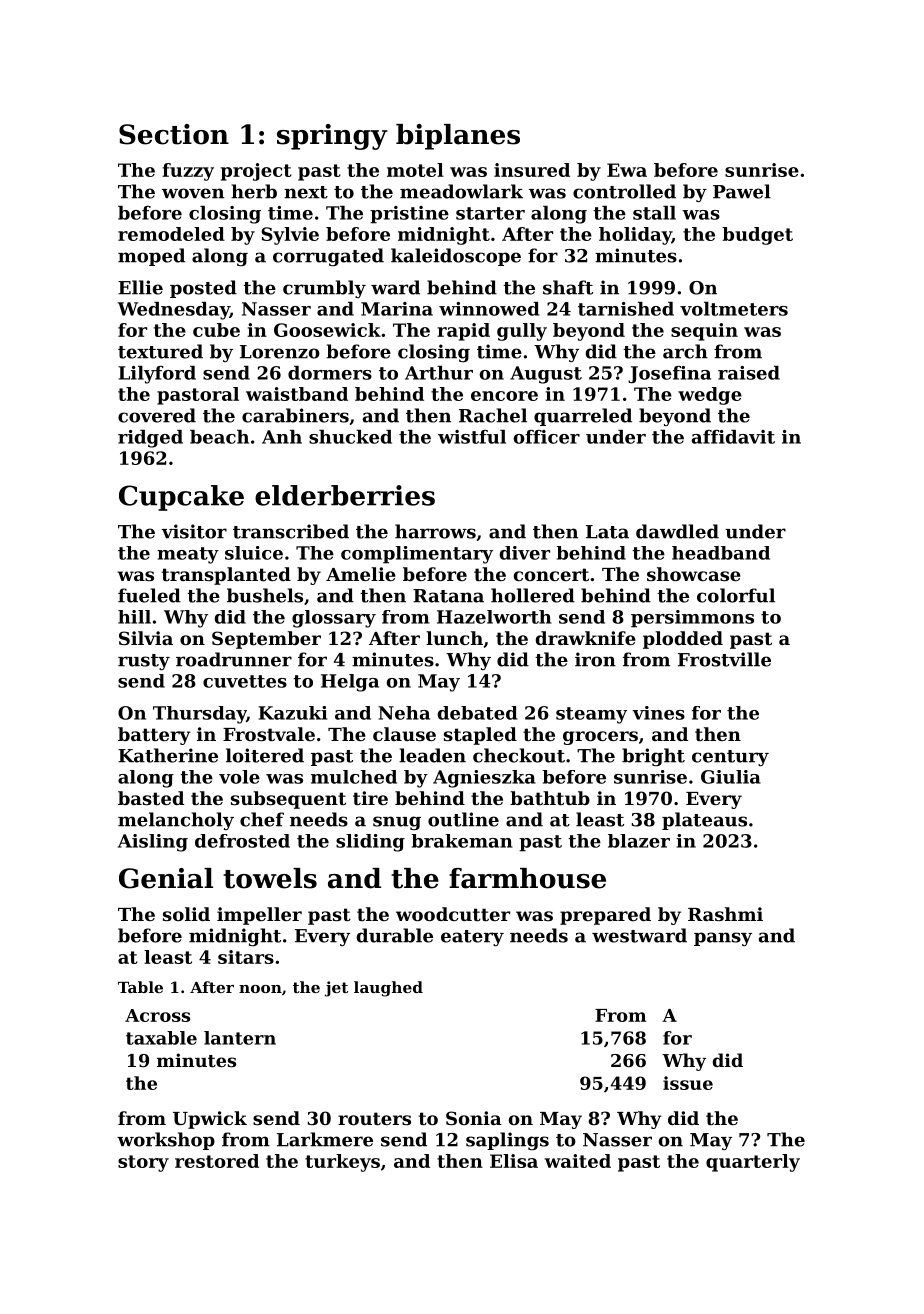  Describe the element at coordinates (730, 758) in the page. I see `century` at that location.
